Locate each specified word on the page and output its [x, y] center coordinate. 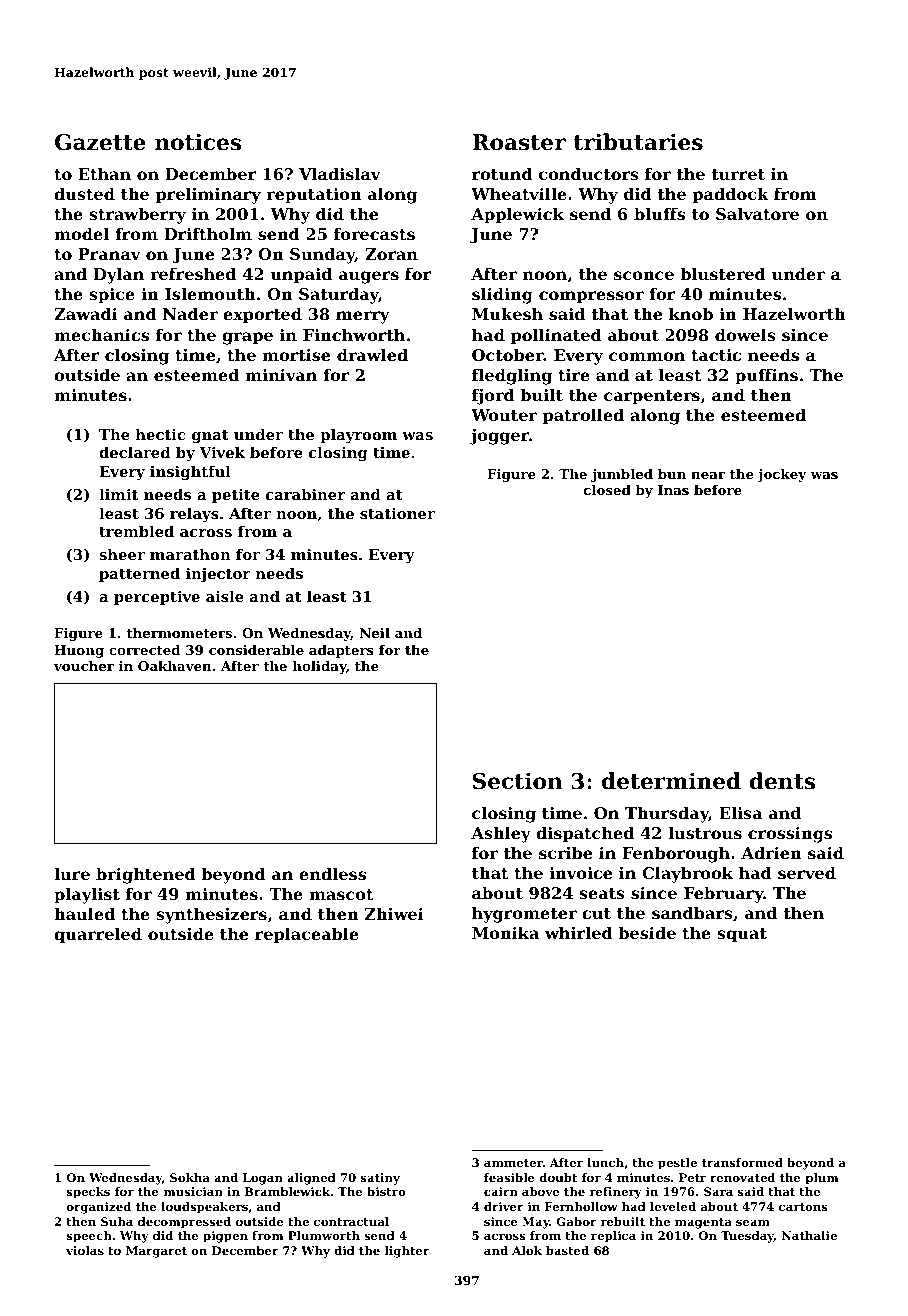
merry [363, 317]
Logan [263, 1179]
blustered [723, 274]
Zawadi [86, 314]
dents [782, 781]
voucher [84, 666]
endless [332, 874]
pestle [677, 1164]
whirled [579, 933]
